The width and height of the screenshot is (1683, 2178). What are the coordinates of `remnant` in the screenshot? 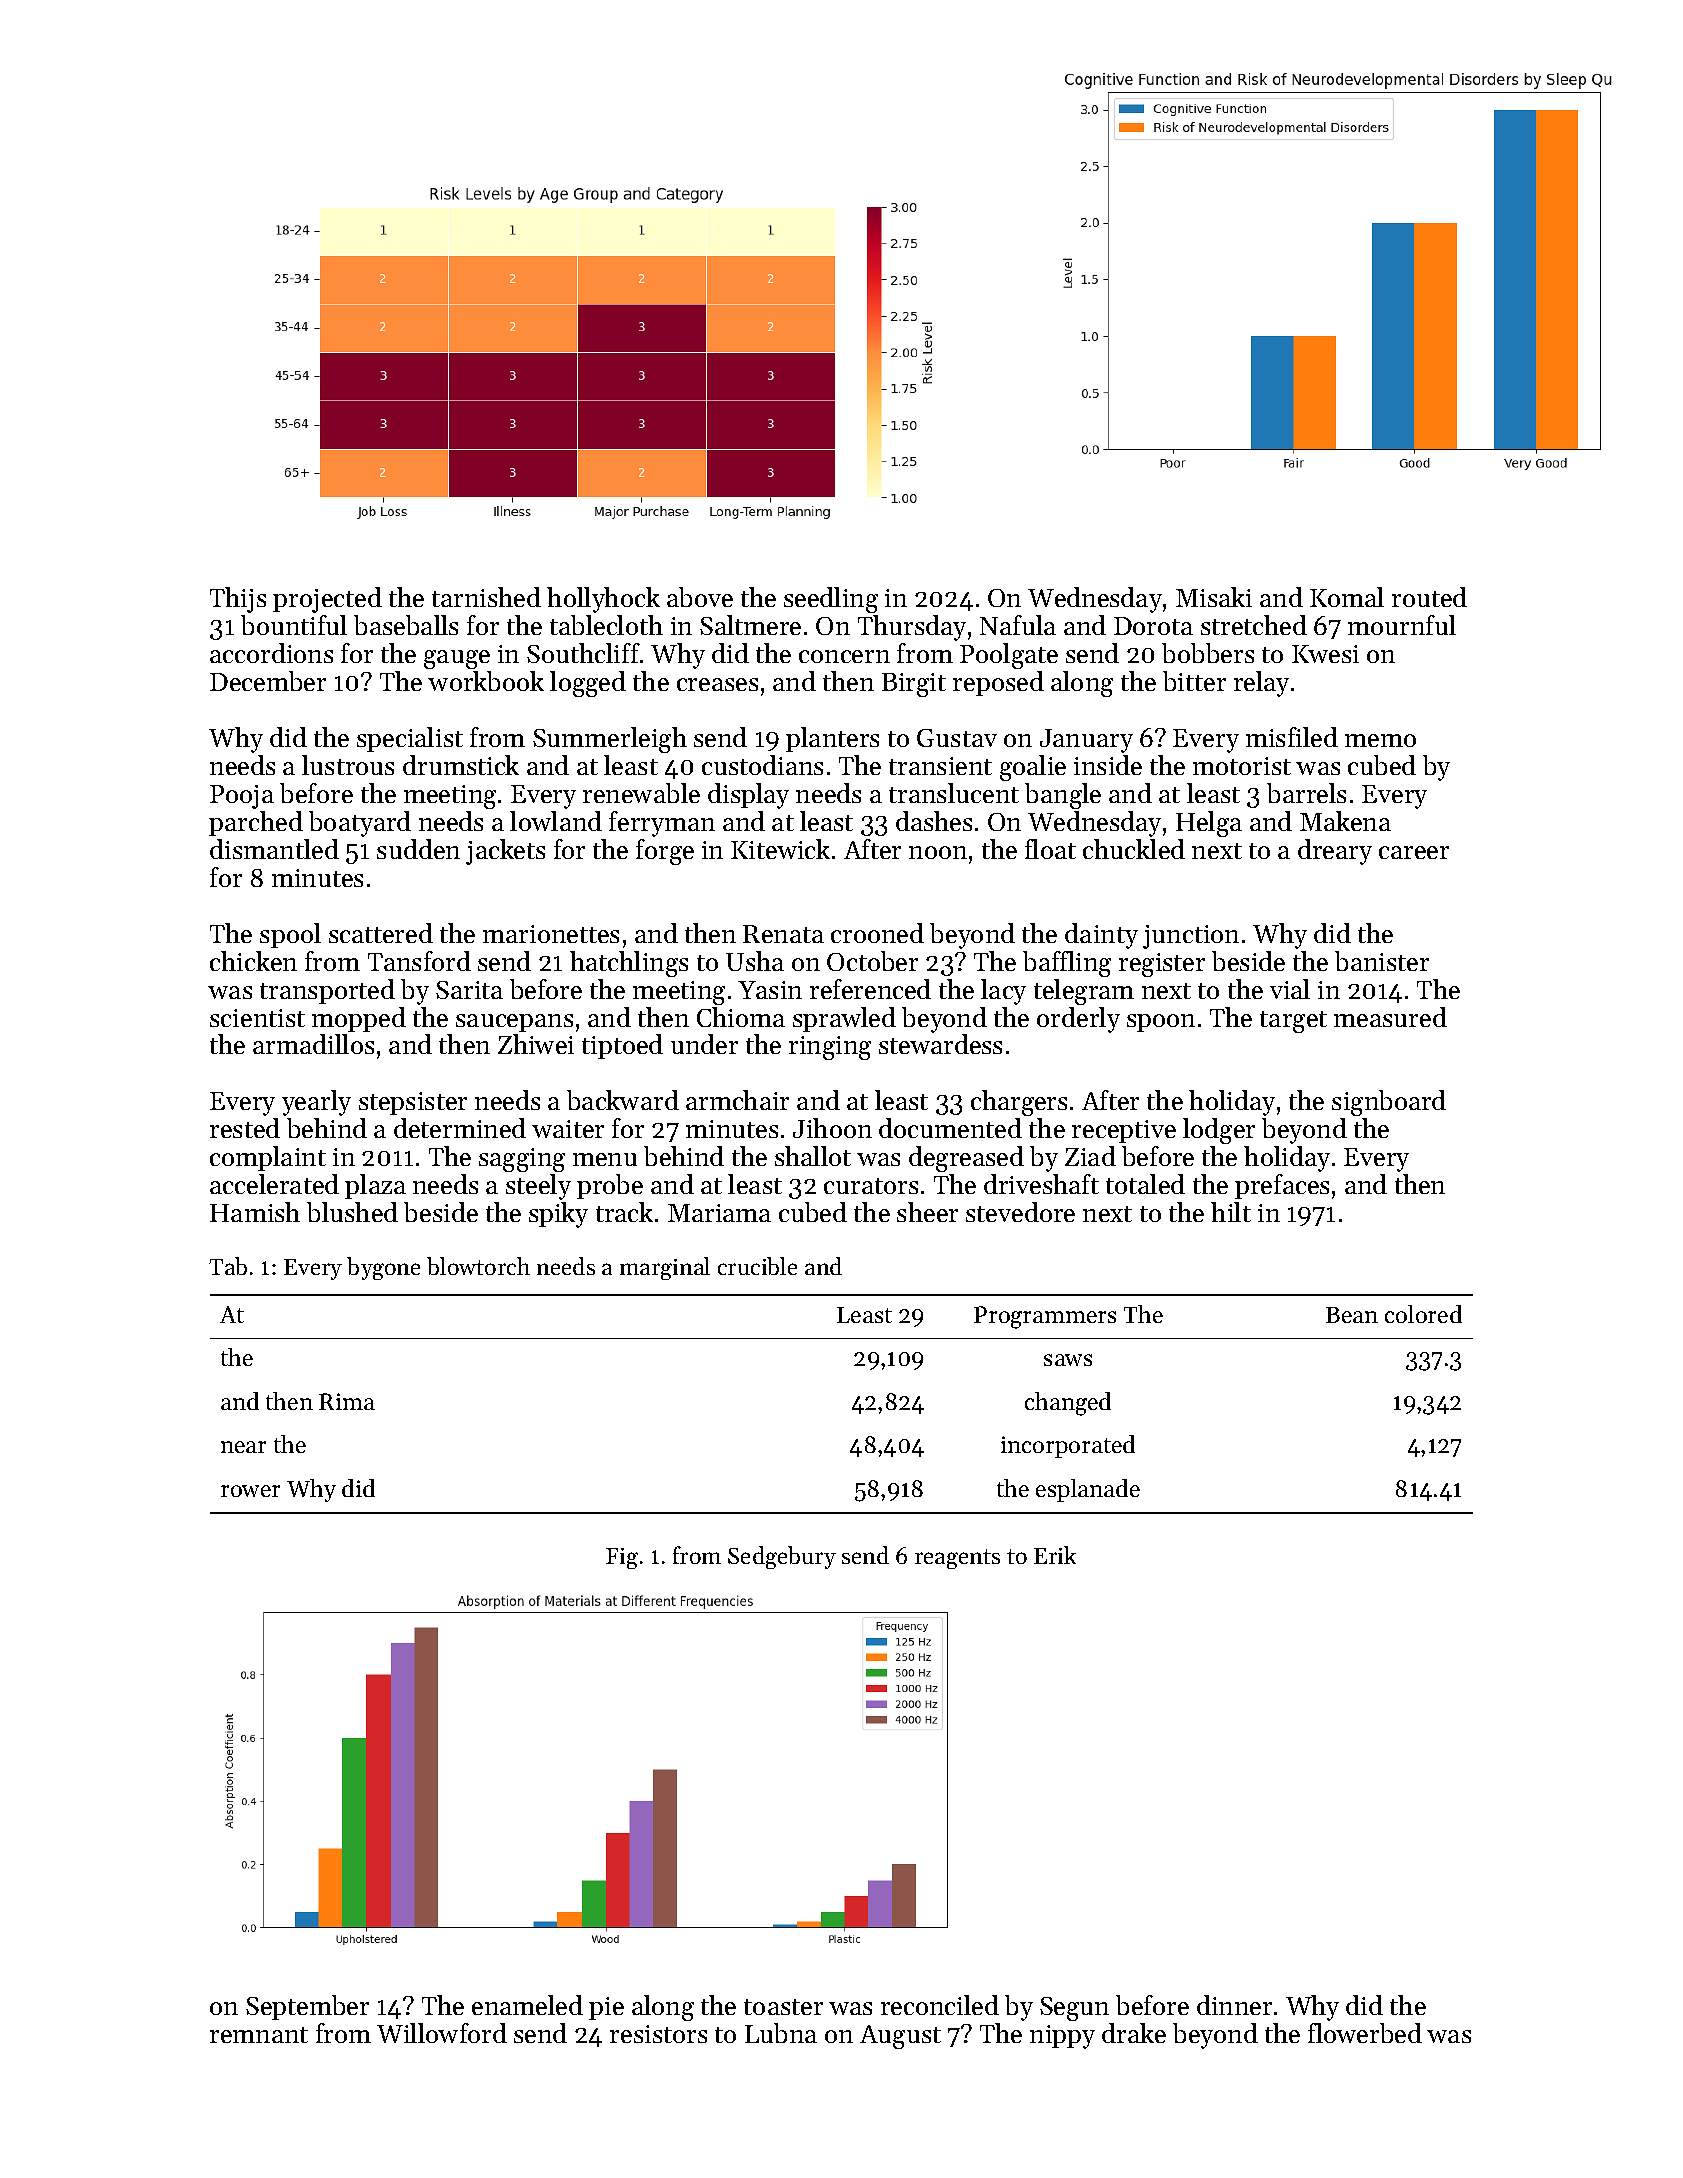 It's located at (259, 2035).
